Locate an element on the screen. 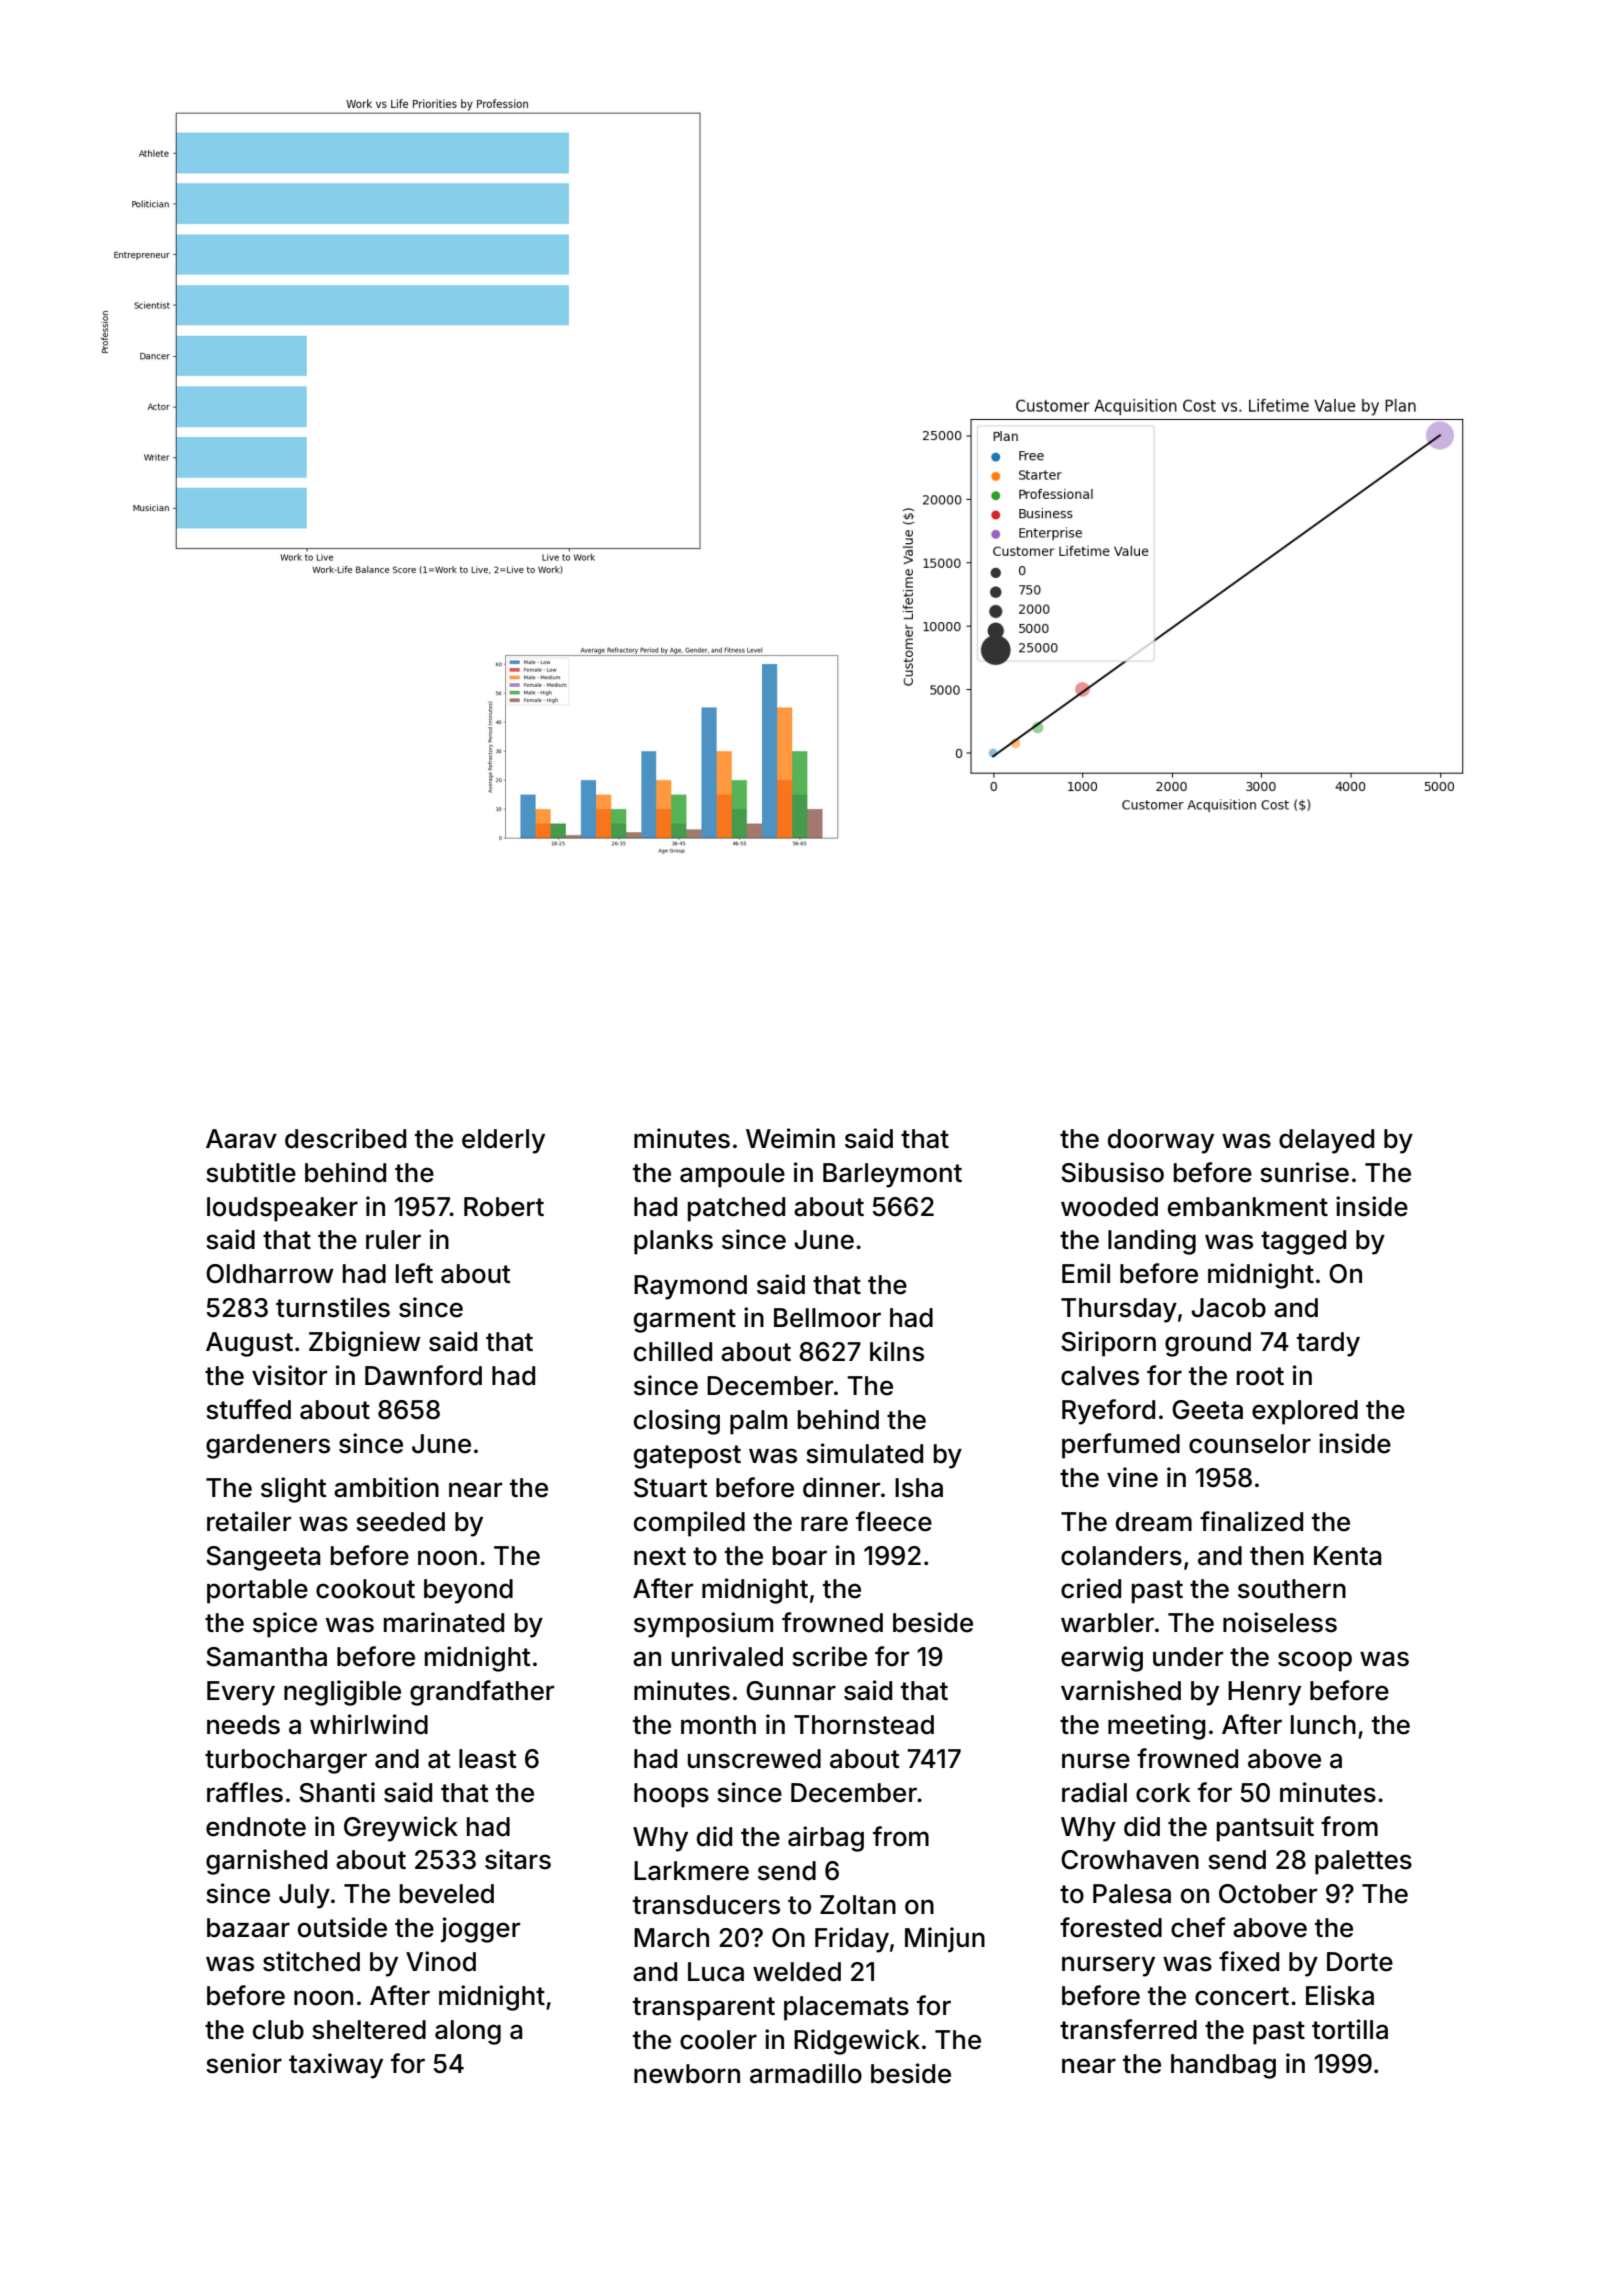 The width and height of the screenshot is (1620, 2292). Greywick is located at coordinates (401, 1829).
